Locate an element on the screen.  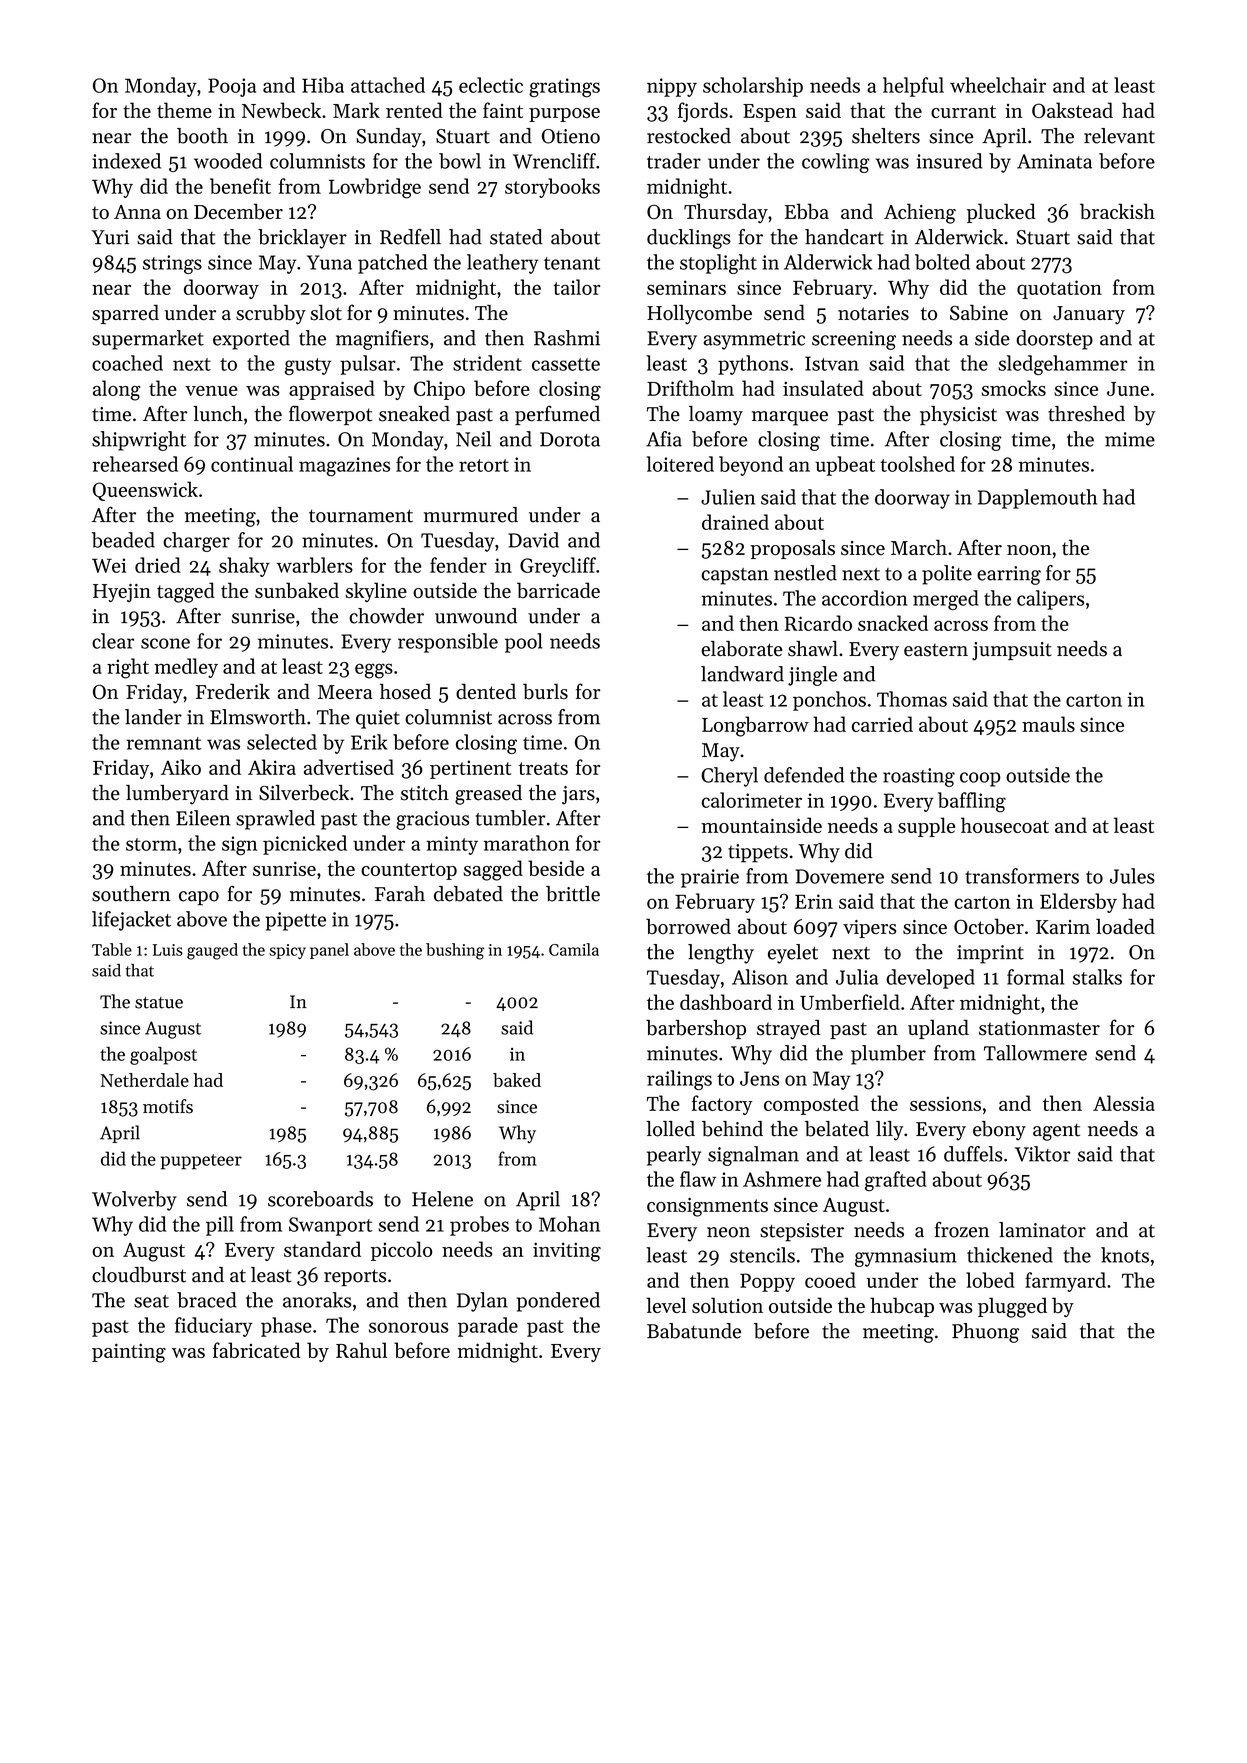
remnant is located at coordinates (163, 743).
